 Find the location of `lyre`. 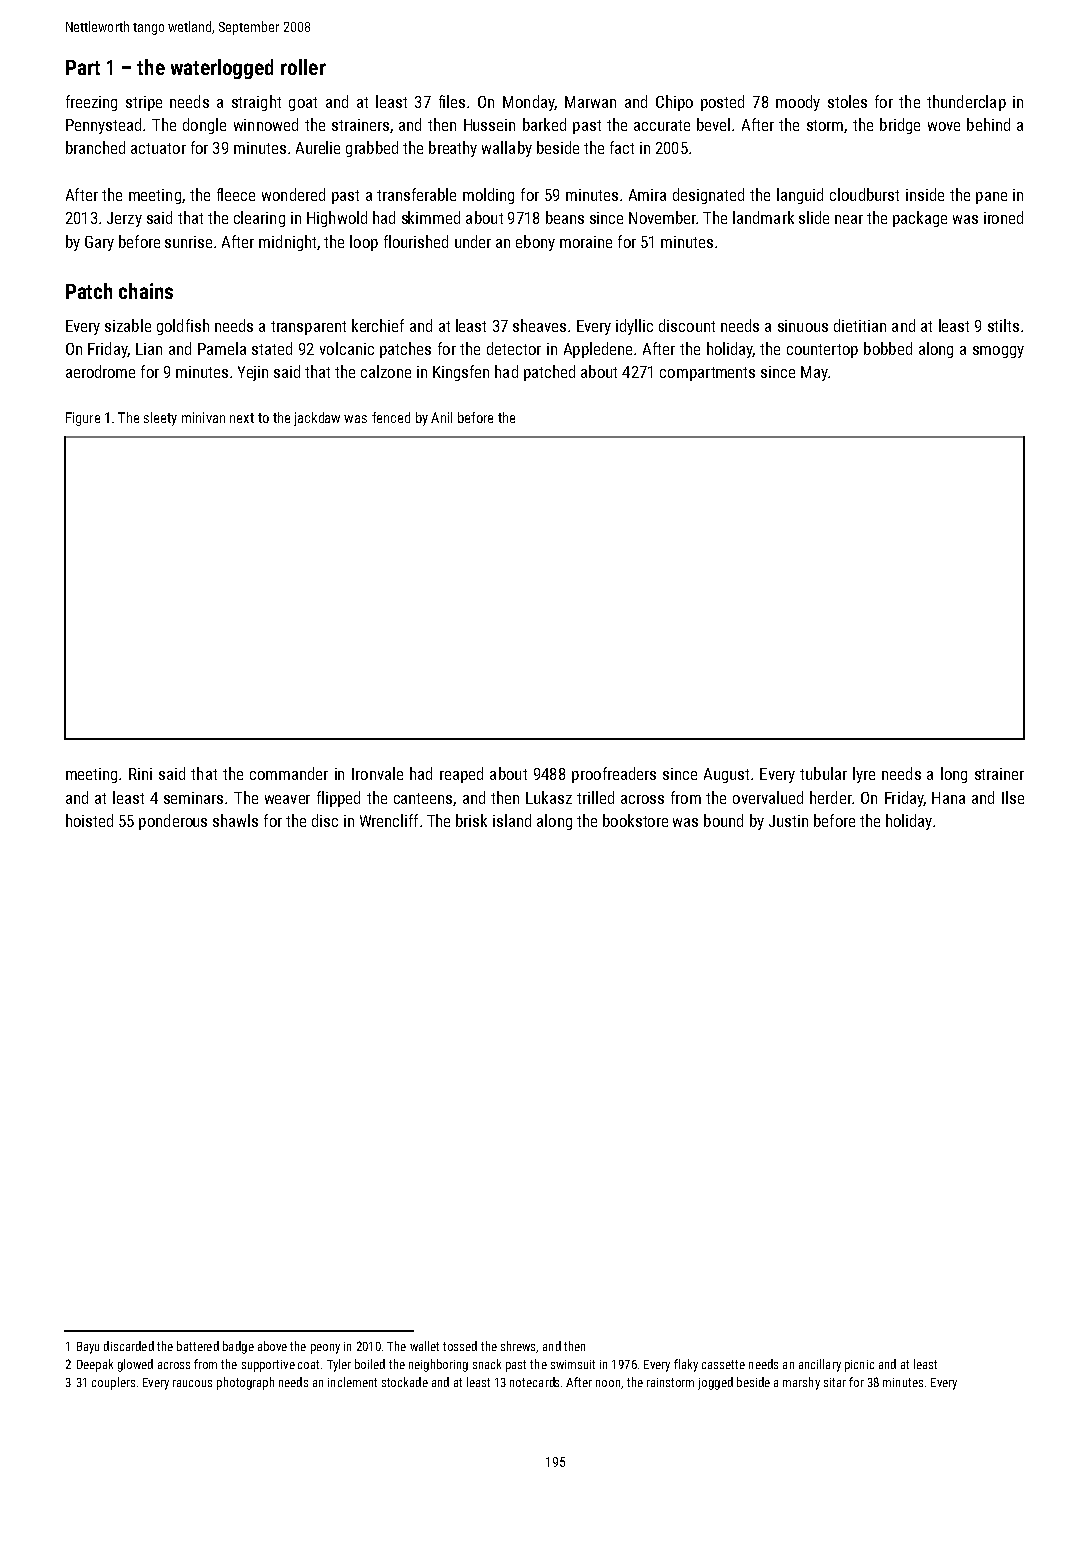

lyre is located at coordinates (864, 775).
